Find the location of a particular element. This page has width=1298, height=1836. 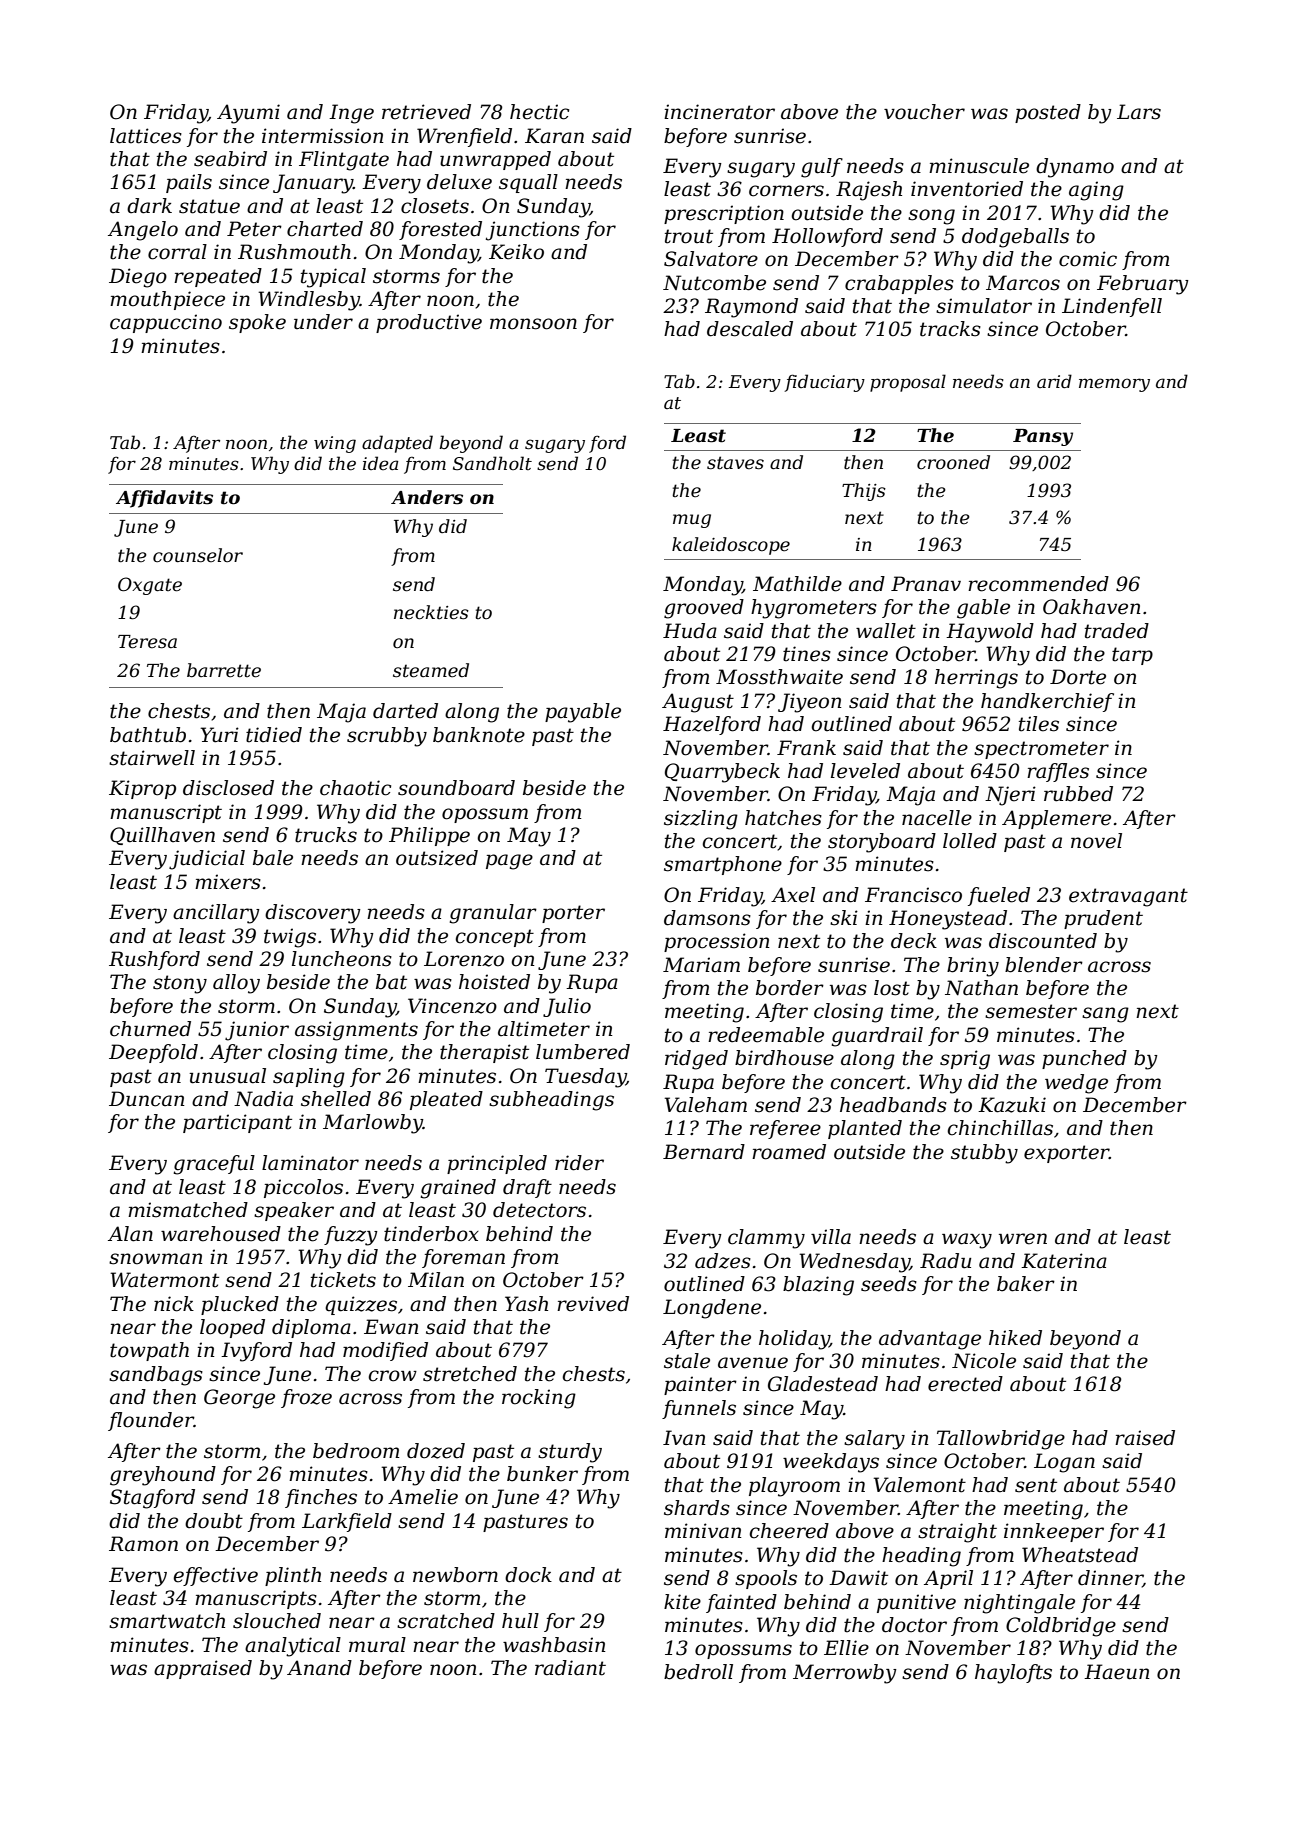

tines is located at coordinates (807, 654).
